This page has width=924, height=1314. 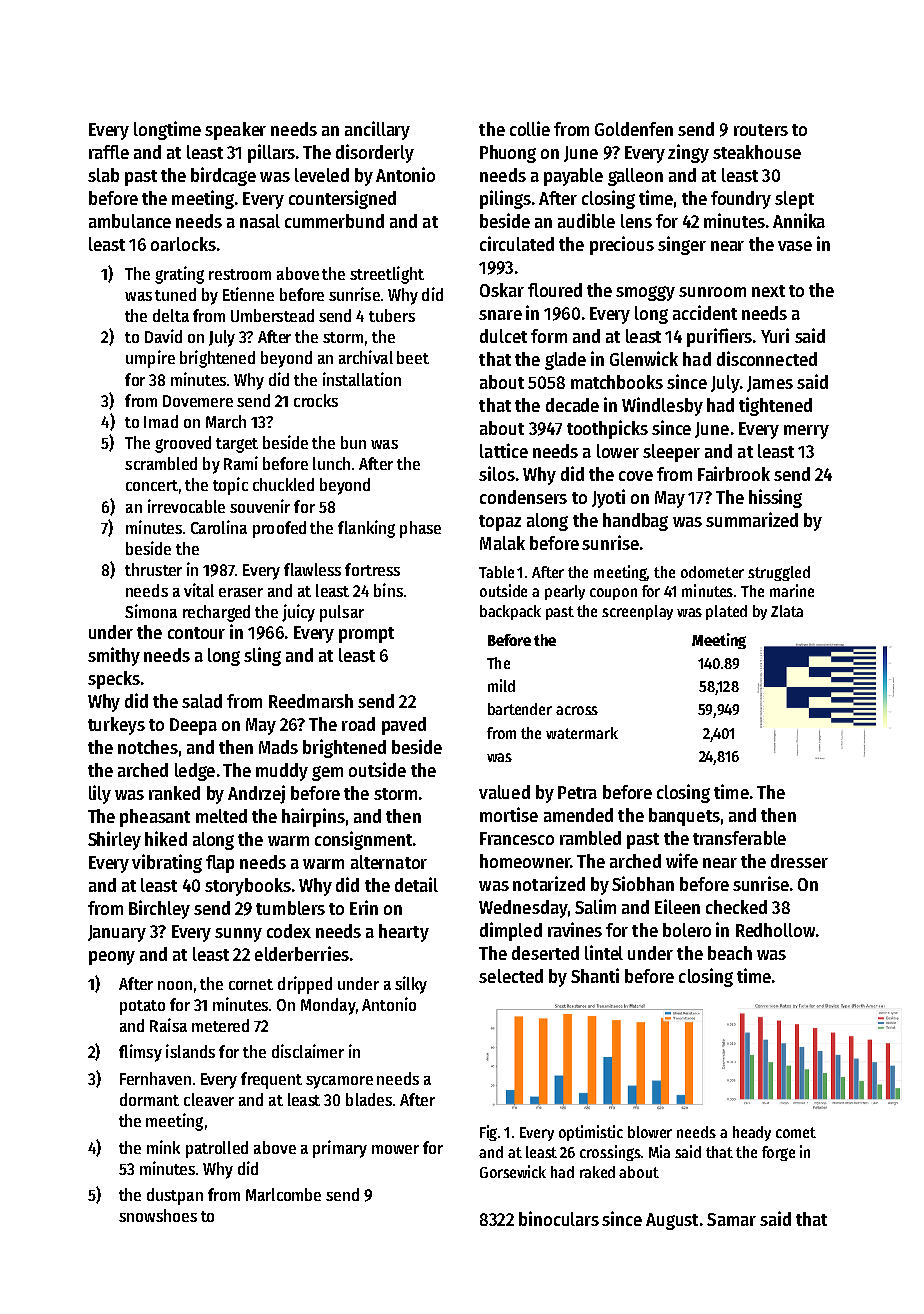 What do you see at coordinates (509, 814) in the page?
I see `mortise` at bounding box center [509, 814].
